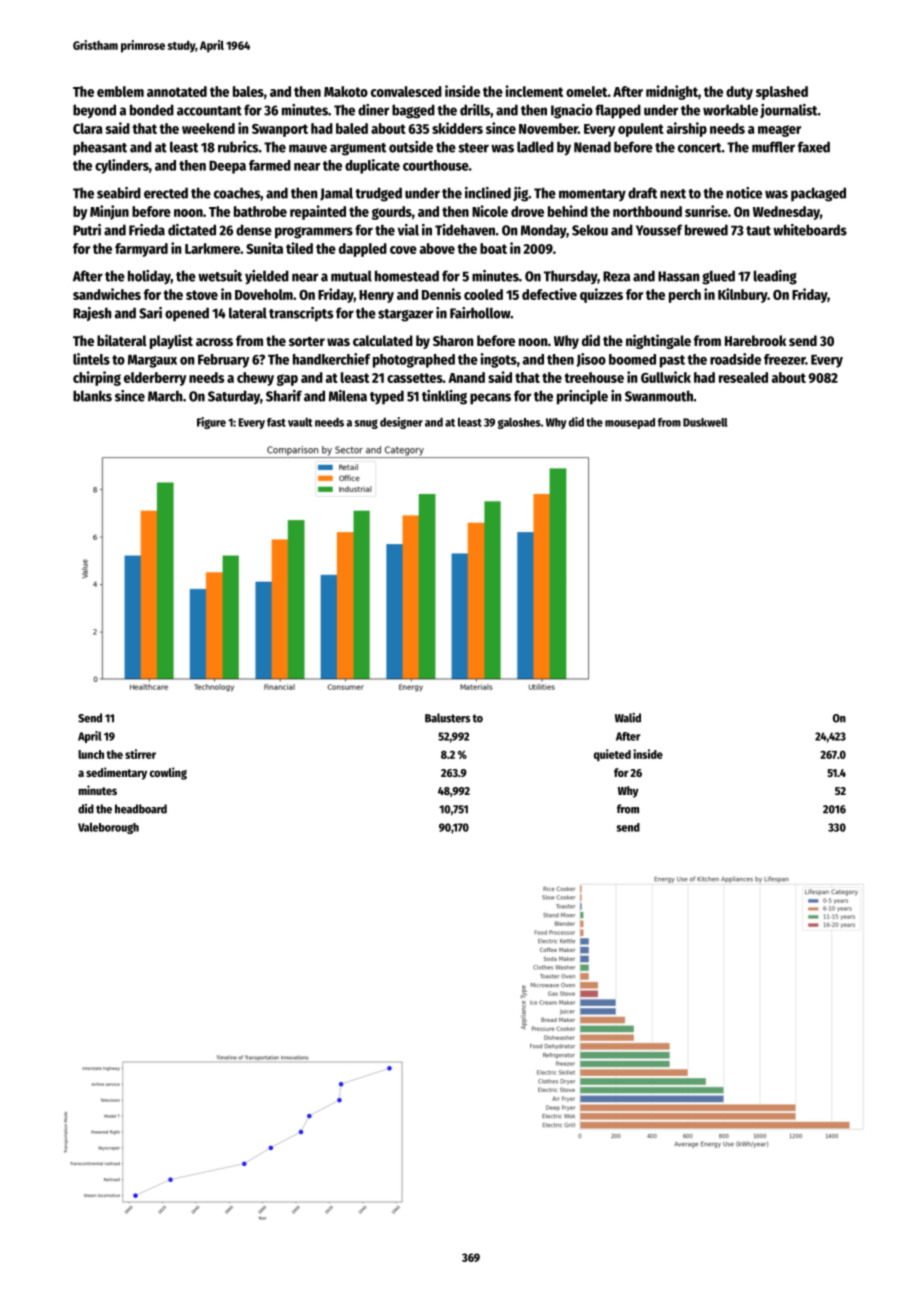  Describe the element at coordinates (168, 773) in the page. I see `cowling` at that location.
